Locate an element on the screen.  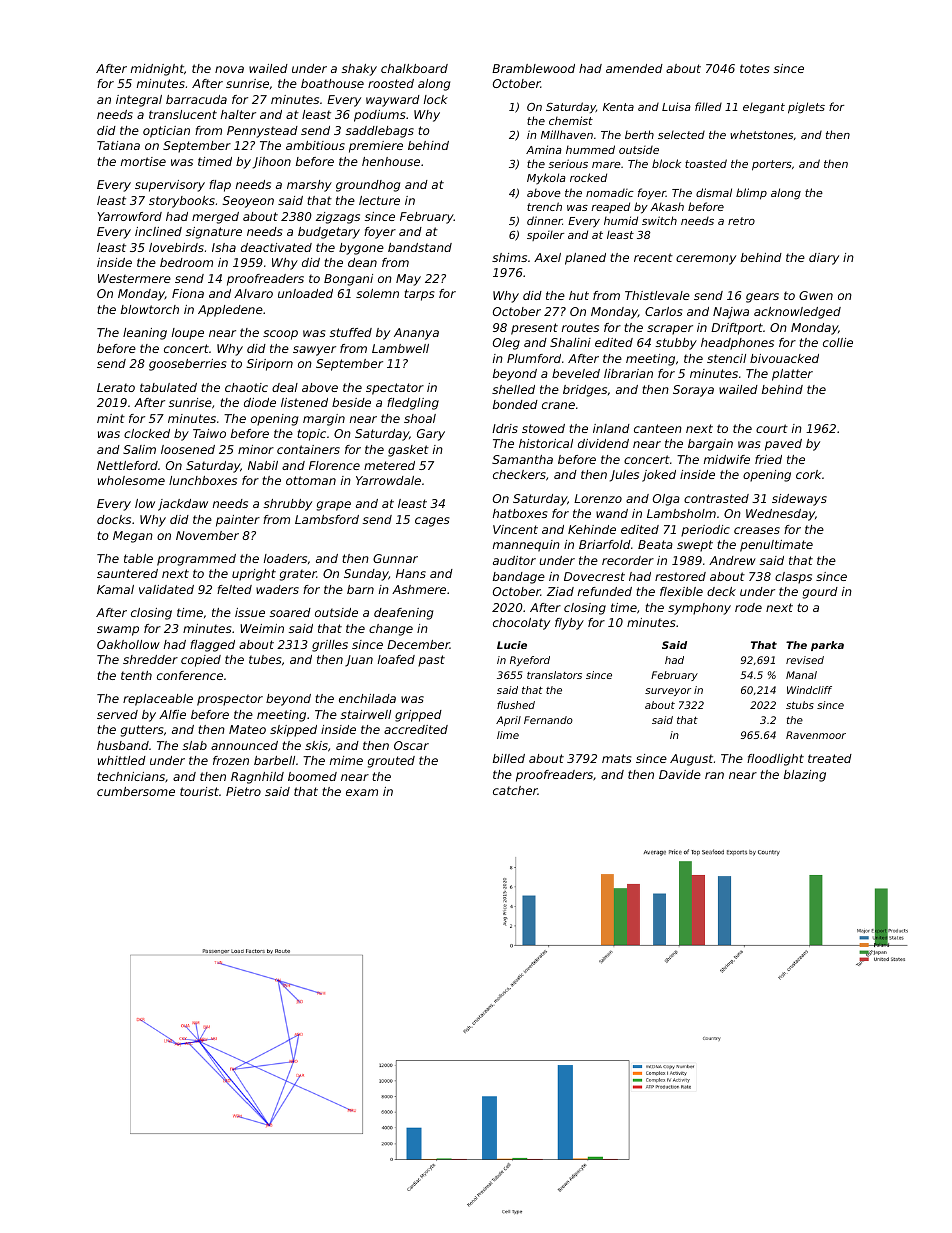
boomed is located at coordinates (312, 776).
